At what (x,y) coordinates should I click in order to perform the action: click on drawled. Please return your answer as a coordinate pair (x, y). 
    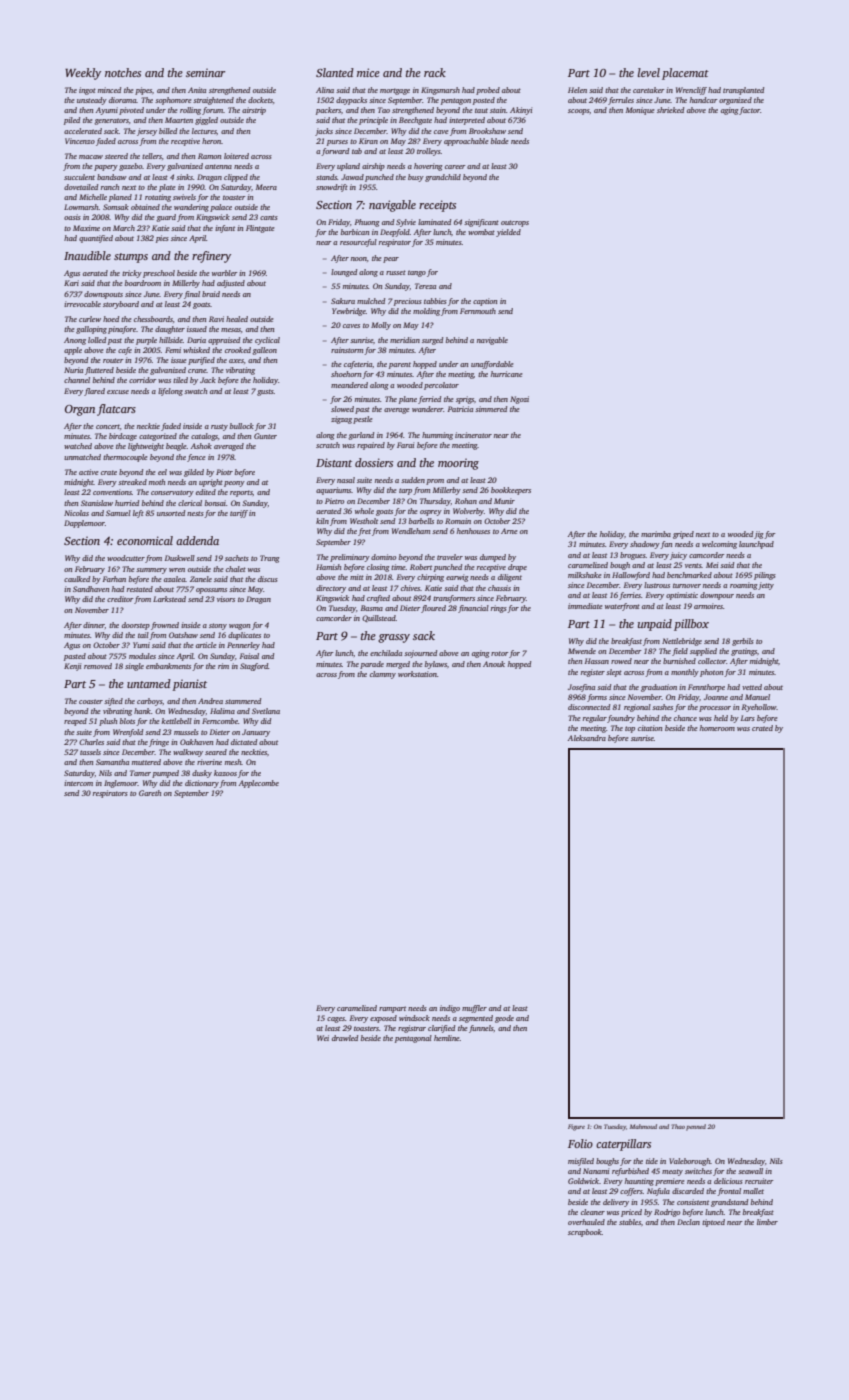
    Looking at the image, I should click on (345, 1038).
